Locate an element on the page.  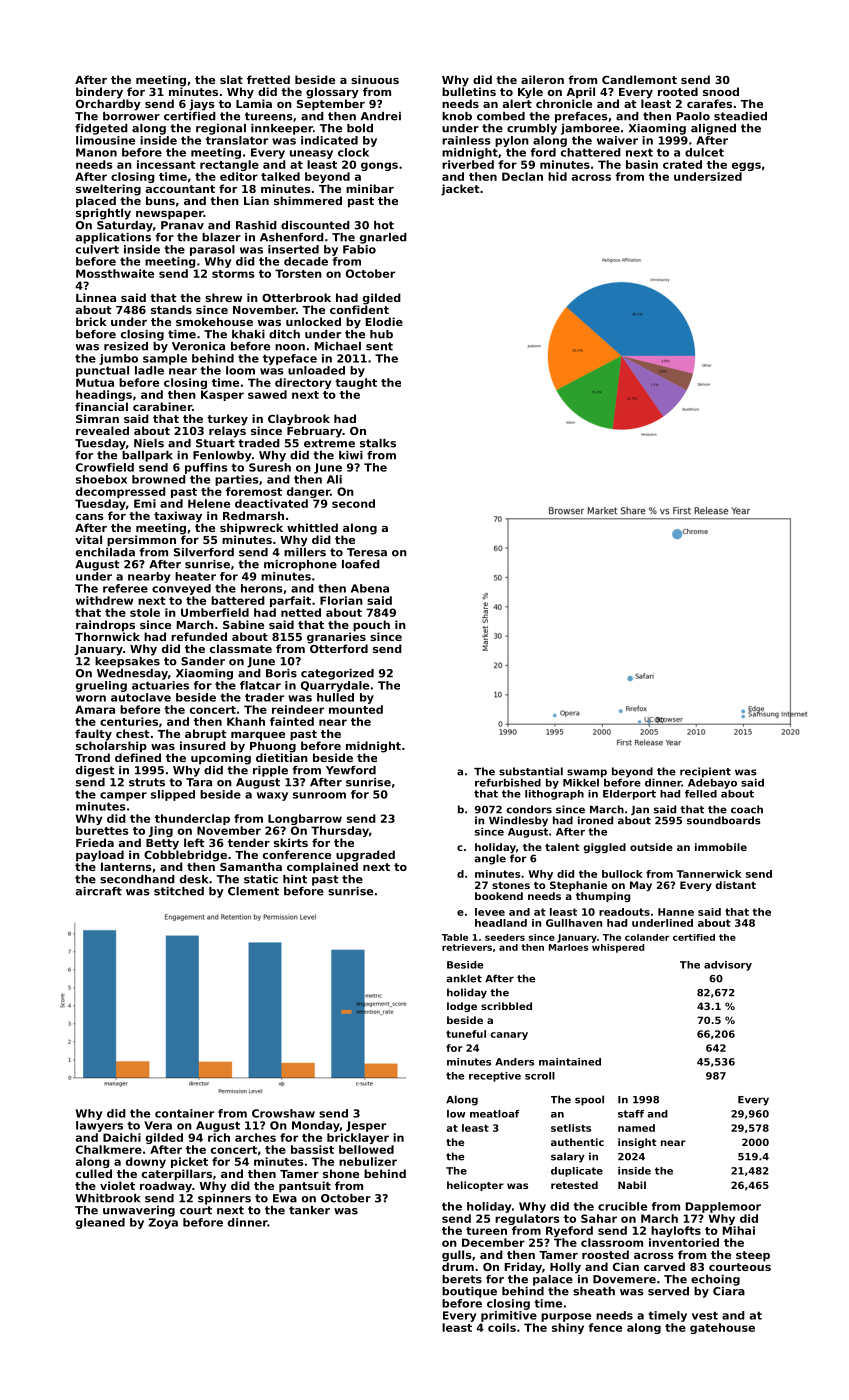
parasol is located at coordinates (212, 250).
